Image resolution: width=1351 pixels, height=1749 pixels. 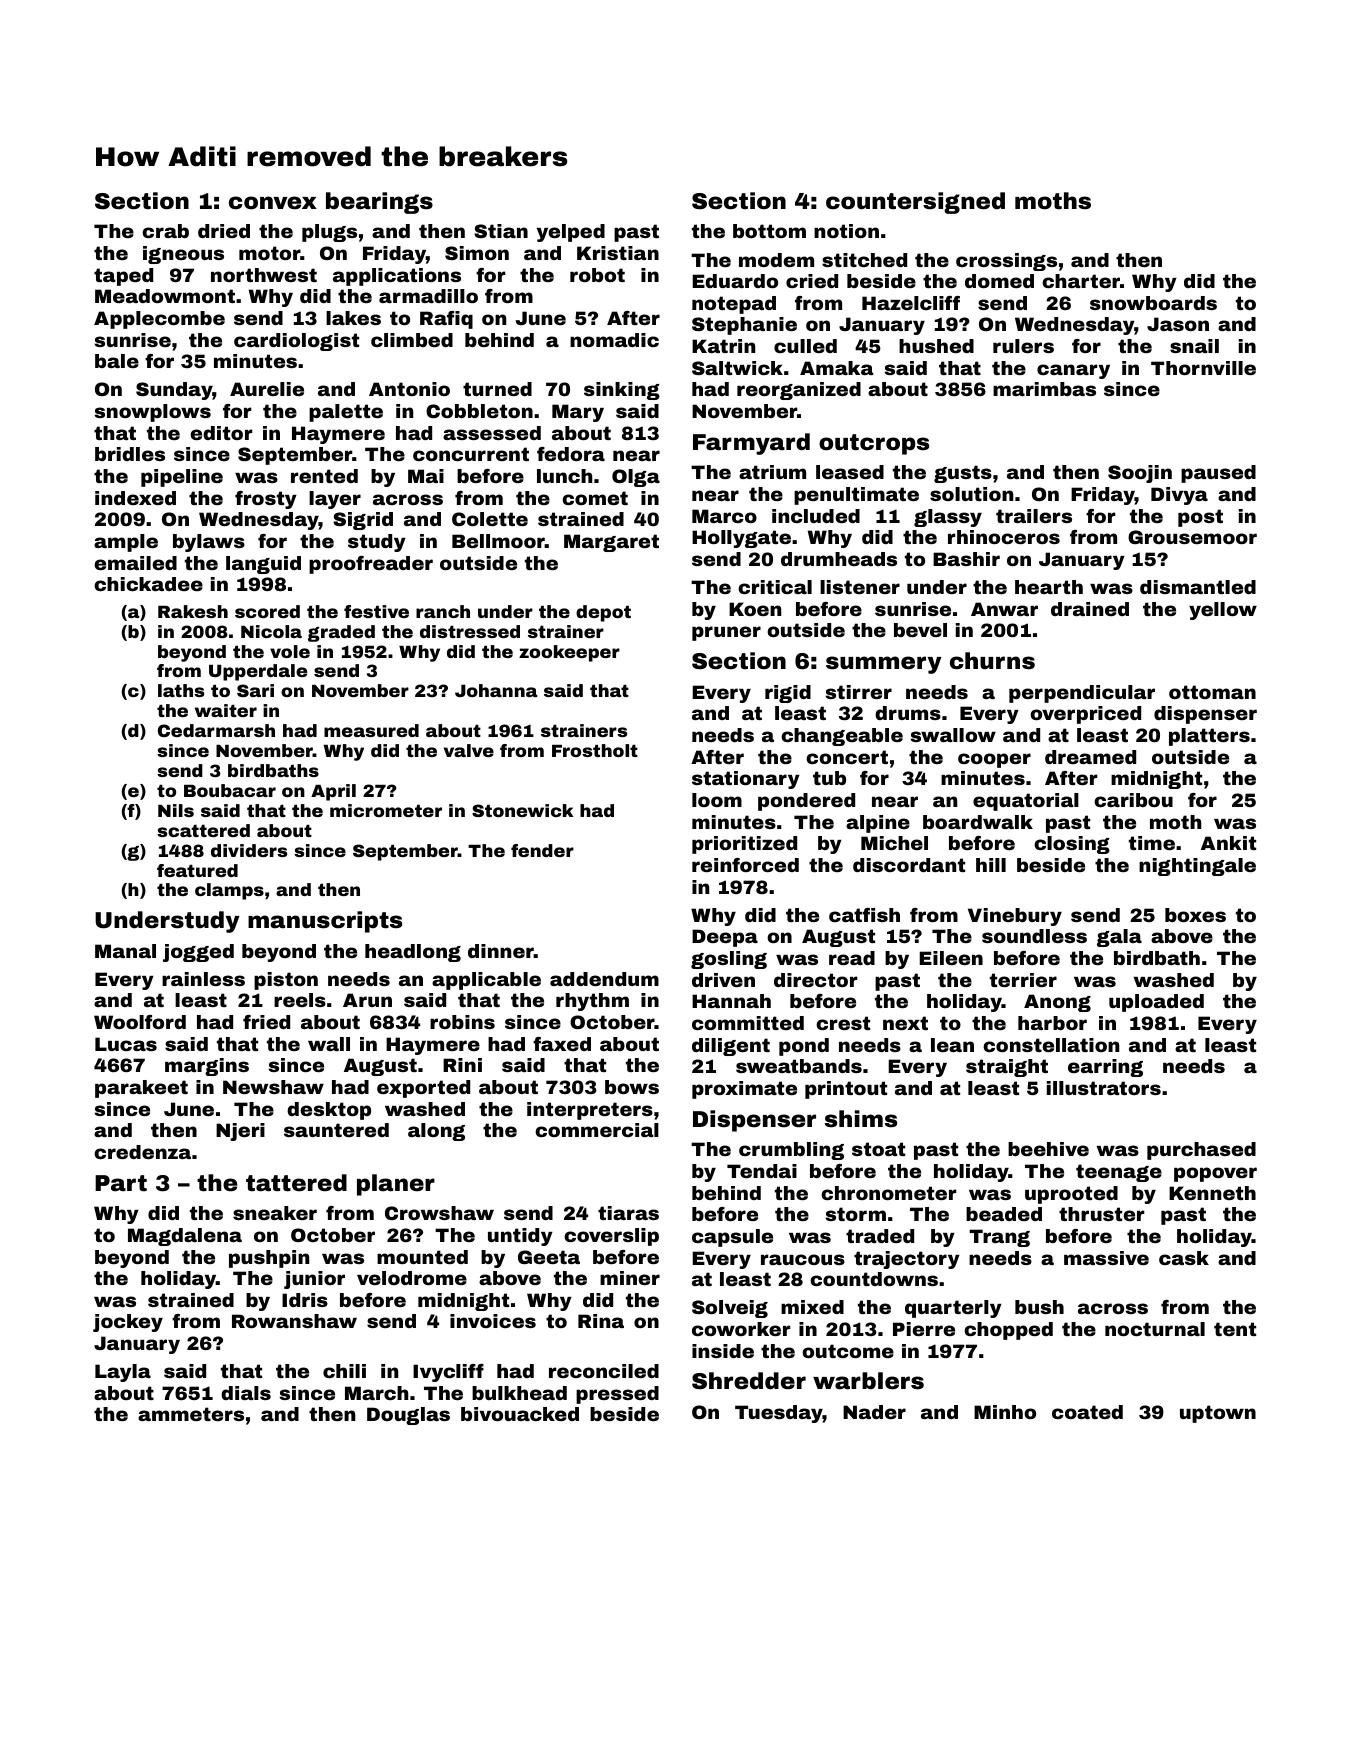 What do you see at coordinates (622, 391) in the screenshot?
I see `sinking` at bounding box center [622, 391].
